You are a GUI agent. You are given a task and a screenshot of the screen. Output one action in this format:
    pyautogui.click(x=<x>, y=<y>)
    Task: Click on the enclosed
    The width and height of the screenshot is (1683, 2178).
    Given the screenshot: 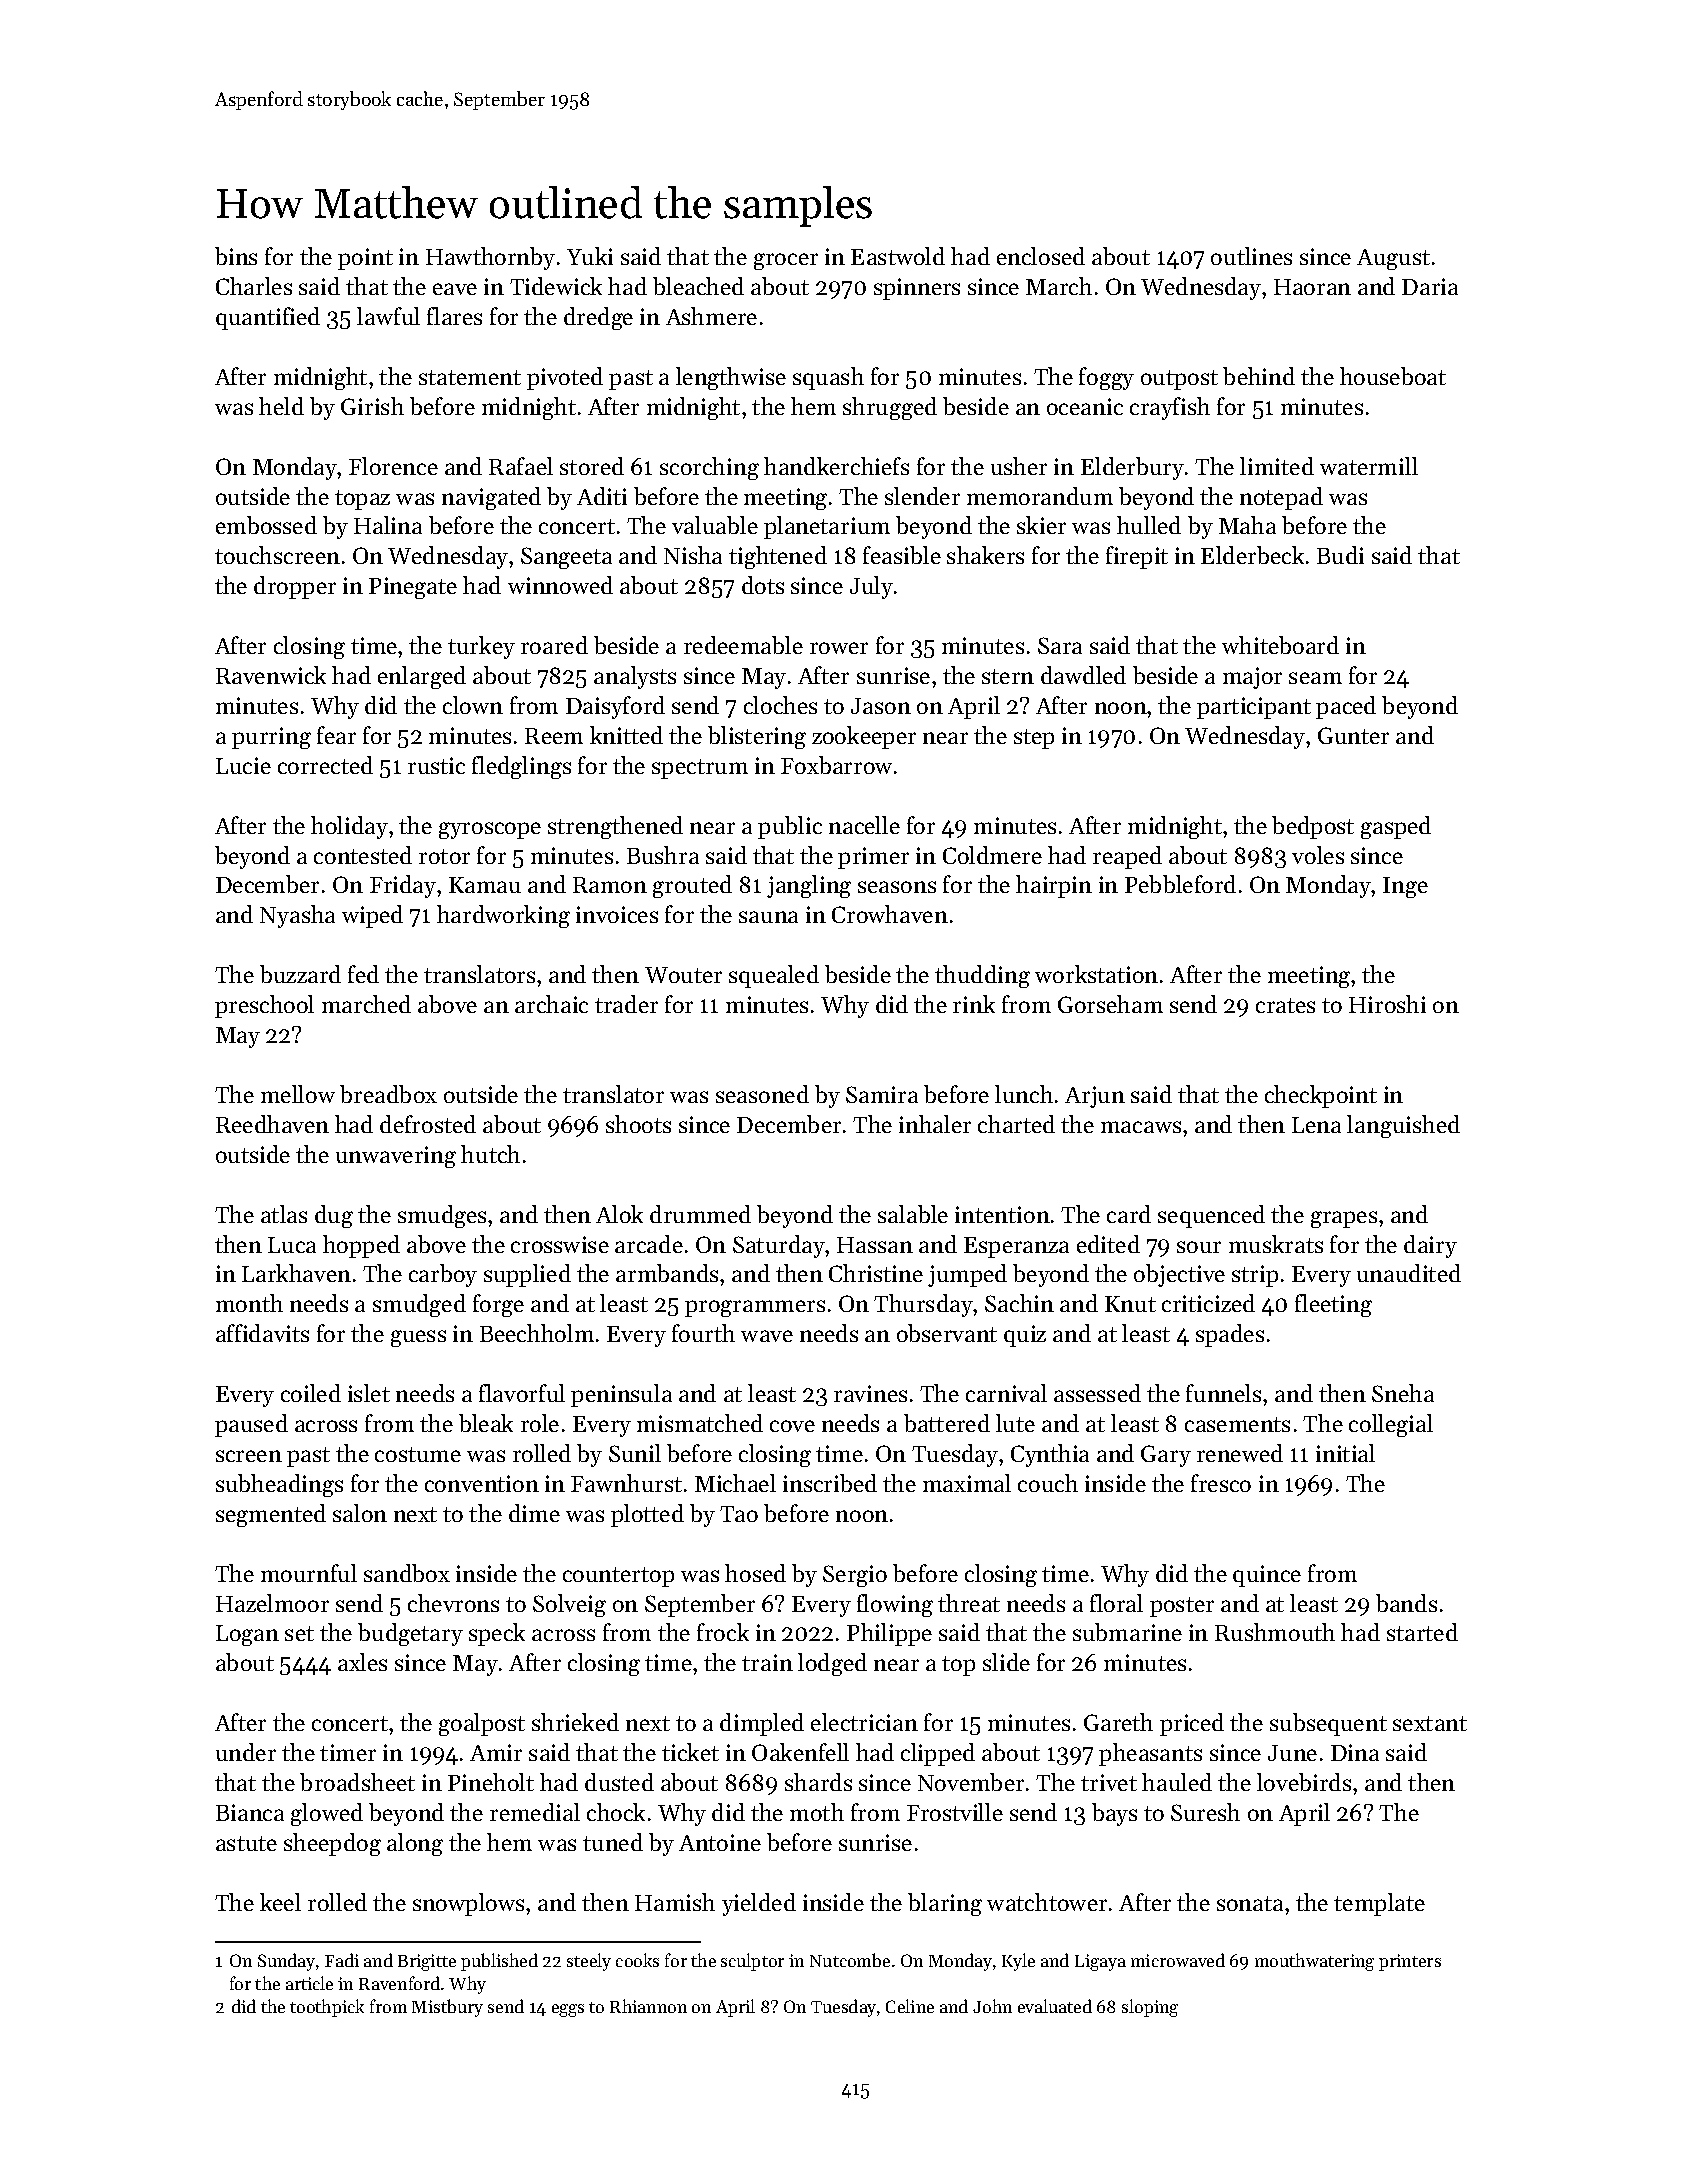 What is the action you would take?
    pyautogui.click(x=1041, y=256)
